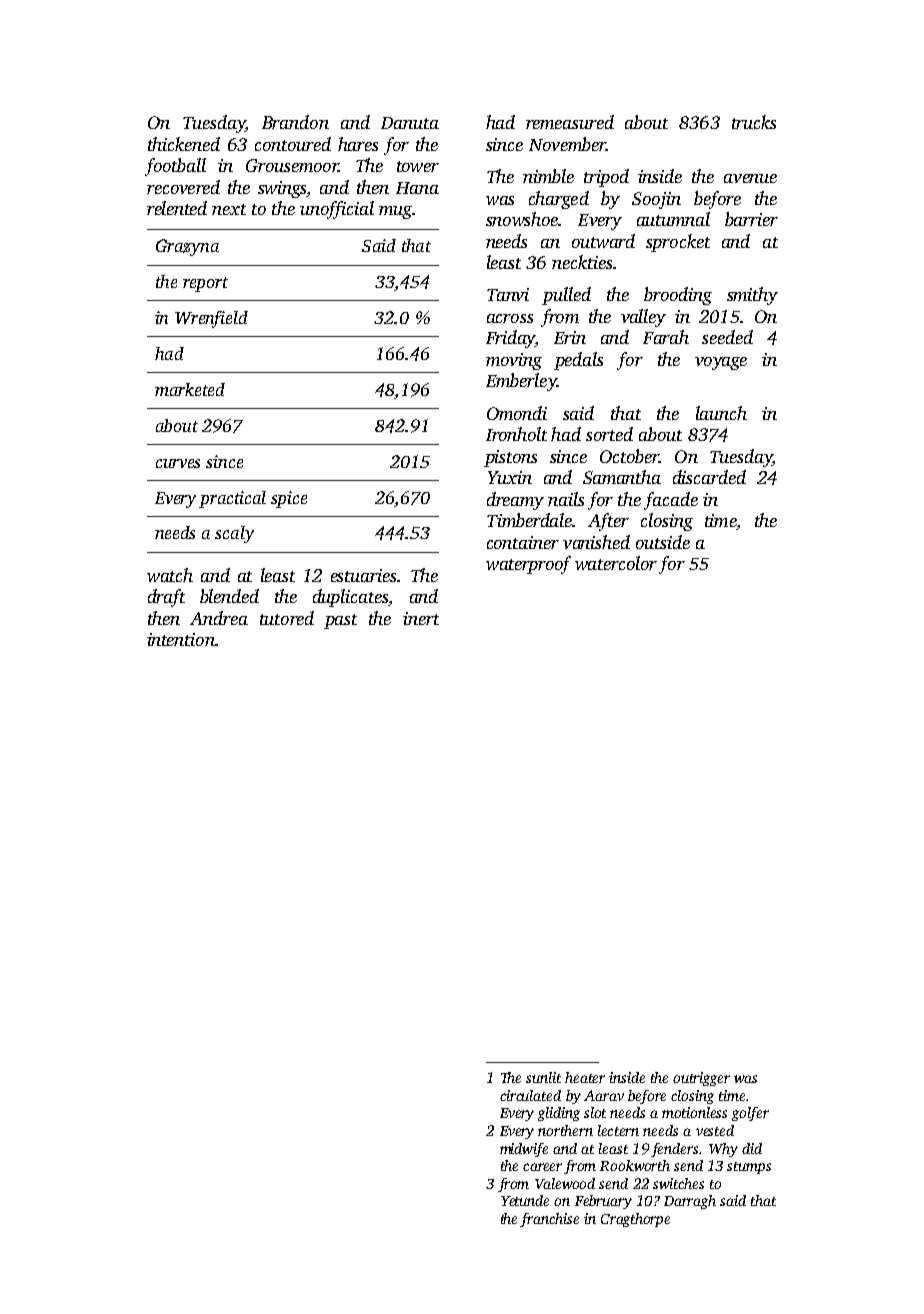  I want to click on trucks, so click(754, 122).
